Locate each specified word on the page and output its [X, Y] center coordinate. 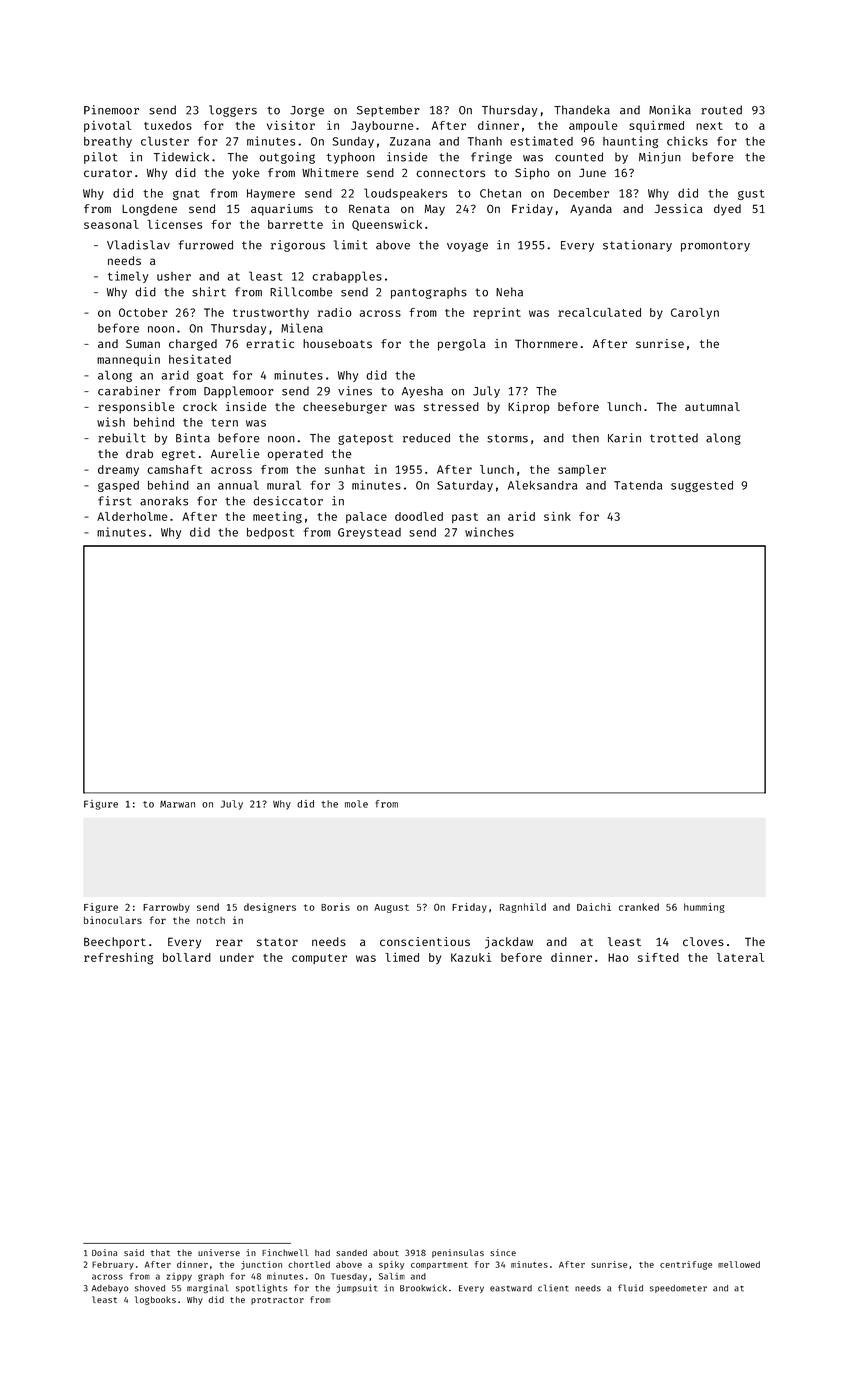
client [553, 1288]
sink [557, 516]
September [388, 111]
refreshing [118, 959]
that [160, 1252]
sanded [351, 1252]
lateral [740, 957]
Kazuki [471, 957]
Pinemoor [111, 110]
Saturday [465, 486]
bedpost [270, 533]
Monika [670, 110]
